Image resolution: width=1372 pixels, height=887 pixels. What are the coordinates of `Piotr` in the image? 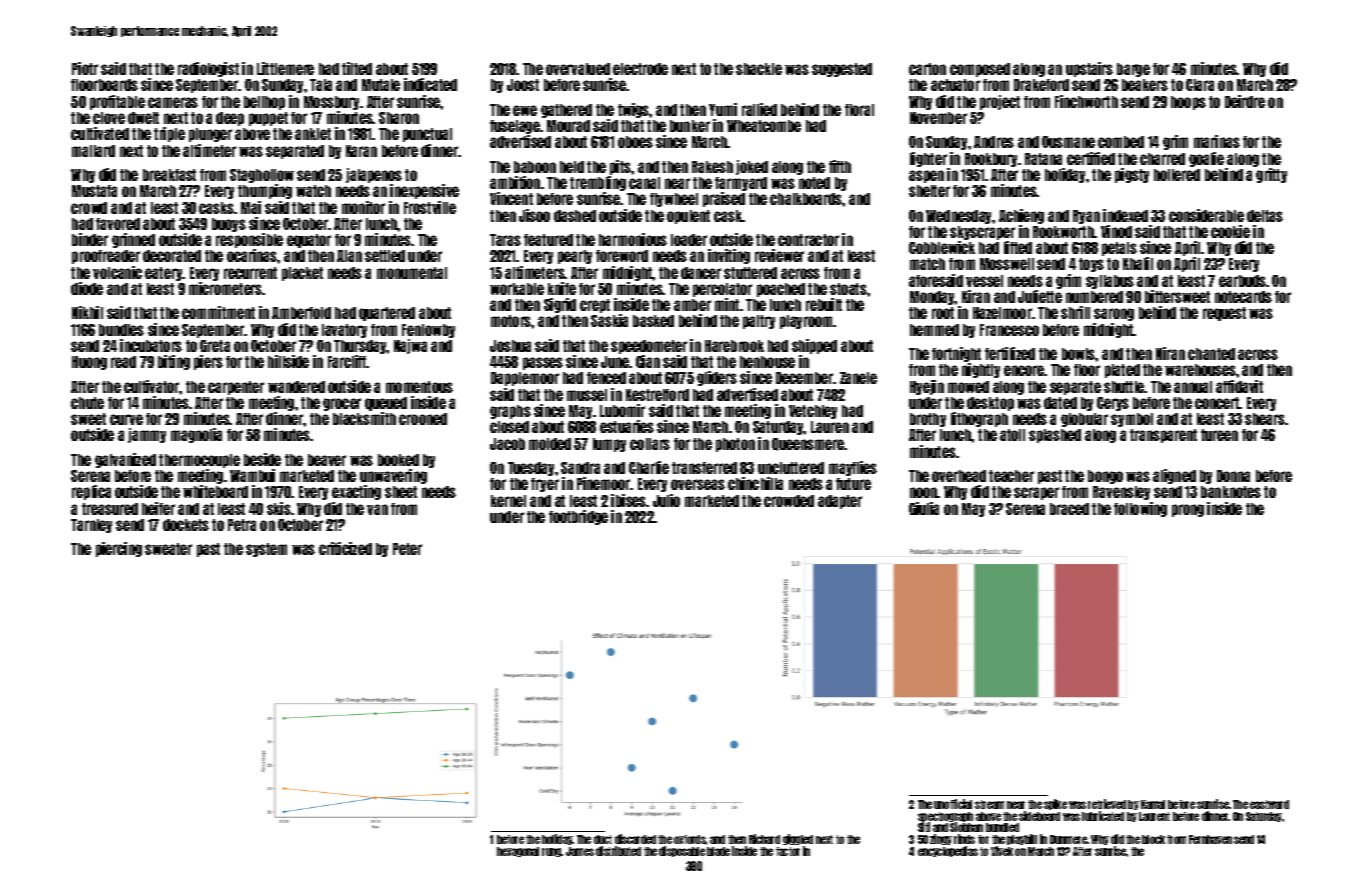 It's located at (85, 68).
